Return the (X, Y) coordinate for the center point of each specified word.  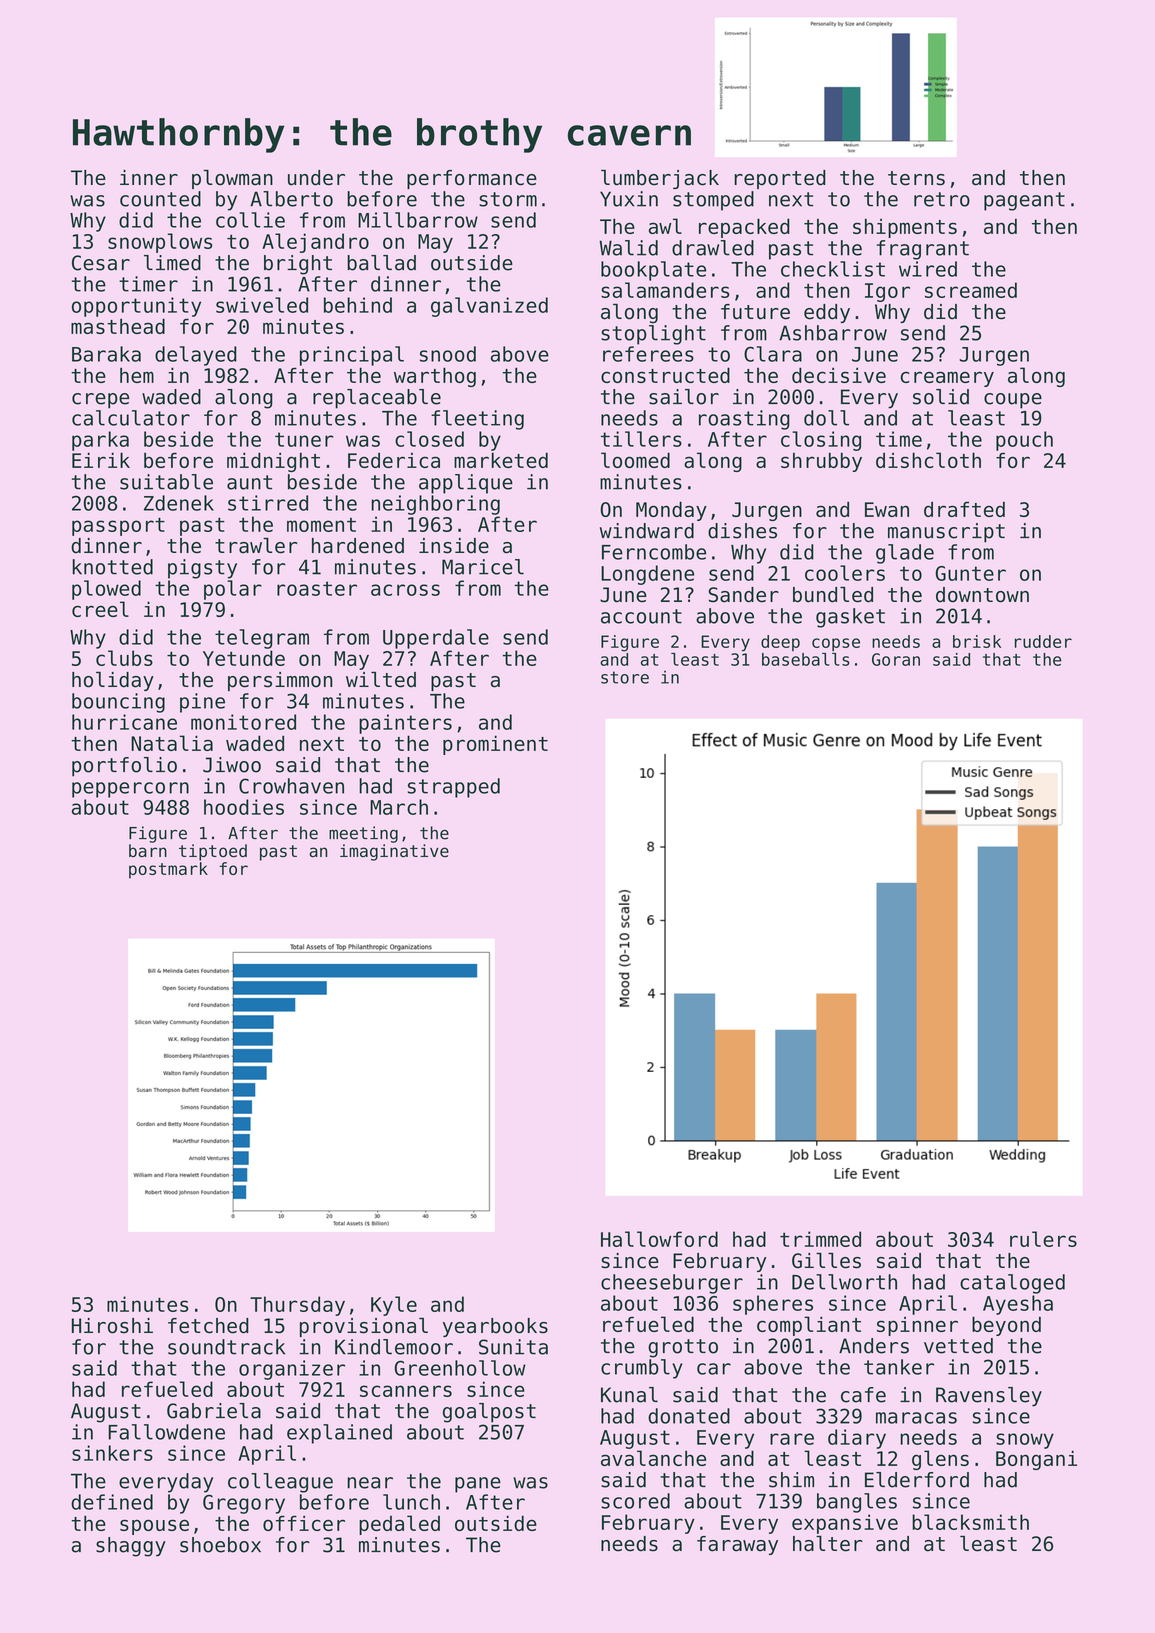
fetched (208, 1326)
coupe (1013, 401)
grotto (683, 1348)
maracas (916, 1418)
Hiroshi (112, 1326)
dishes (742, 531)
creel (100, 609)
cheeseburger (672, 1284)
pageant (1024, 201)
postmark (168, 870)
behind (358, 305)
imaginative (394, 852)
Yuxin (629, 199)
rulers (1043, 1239)
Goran (896, 659)
